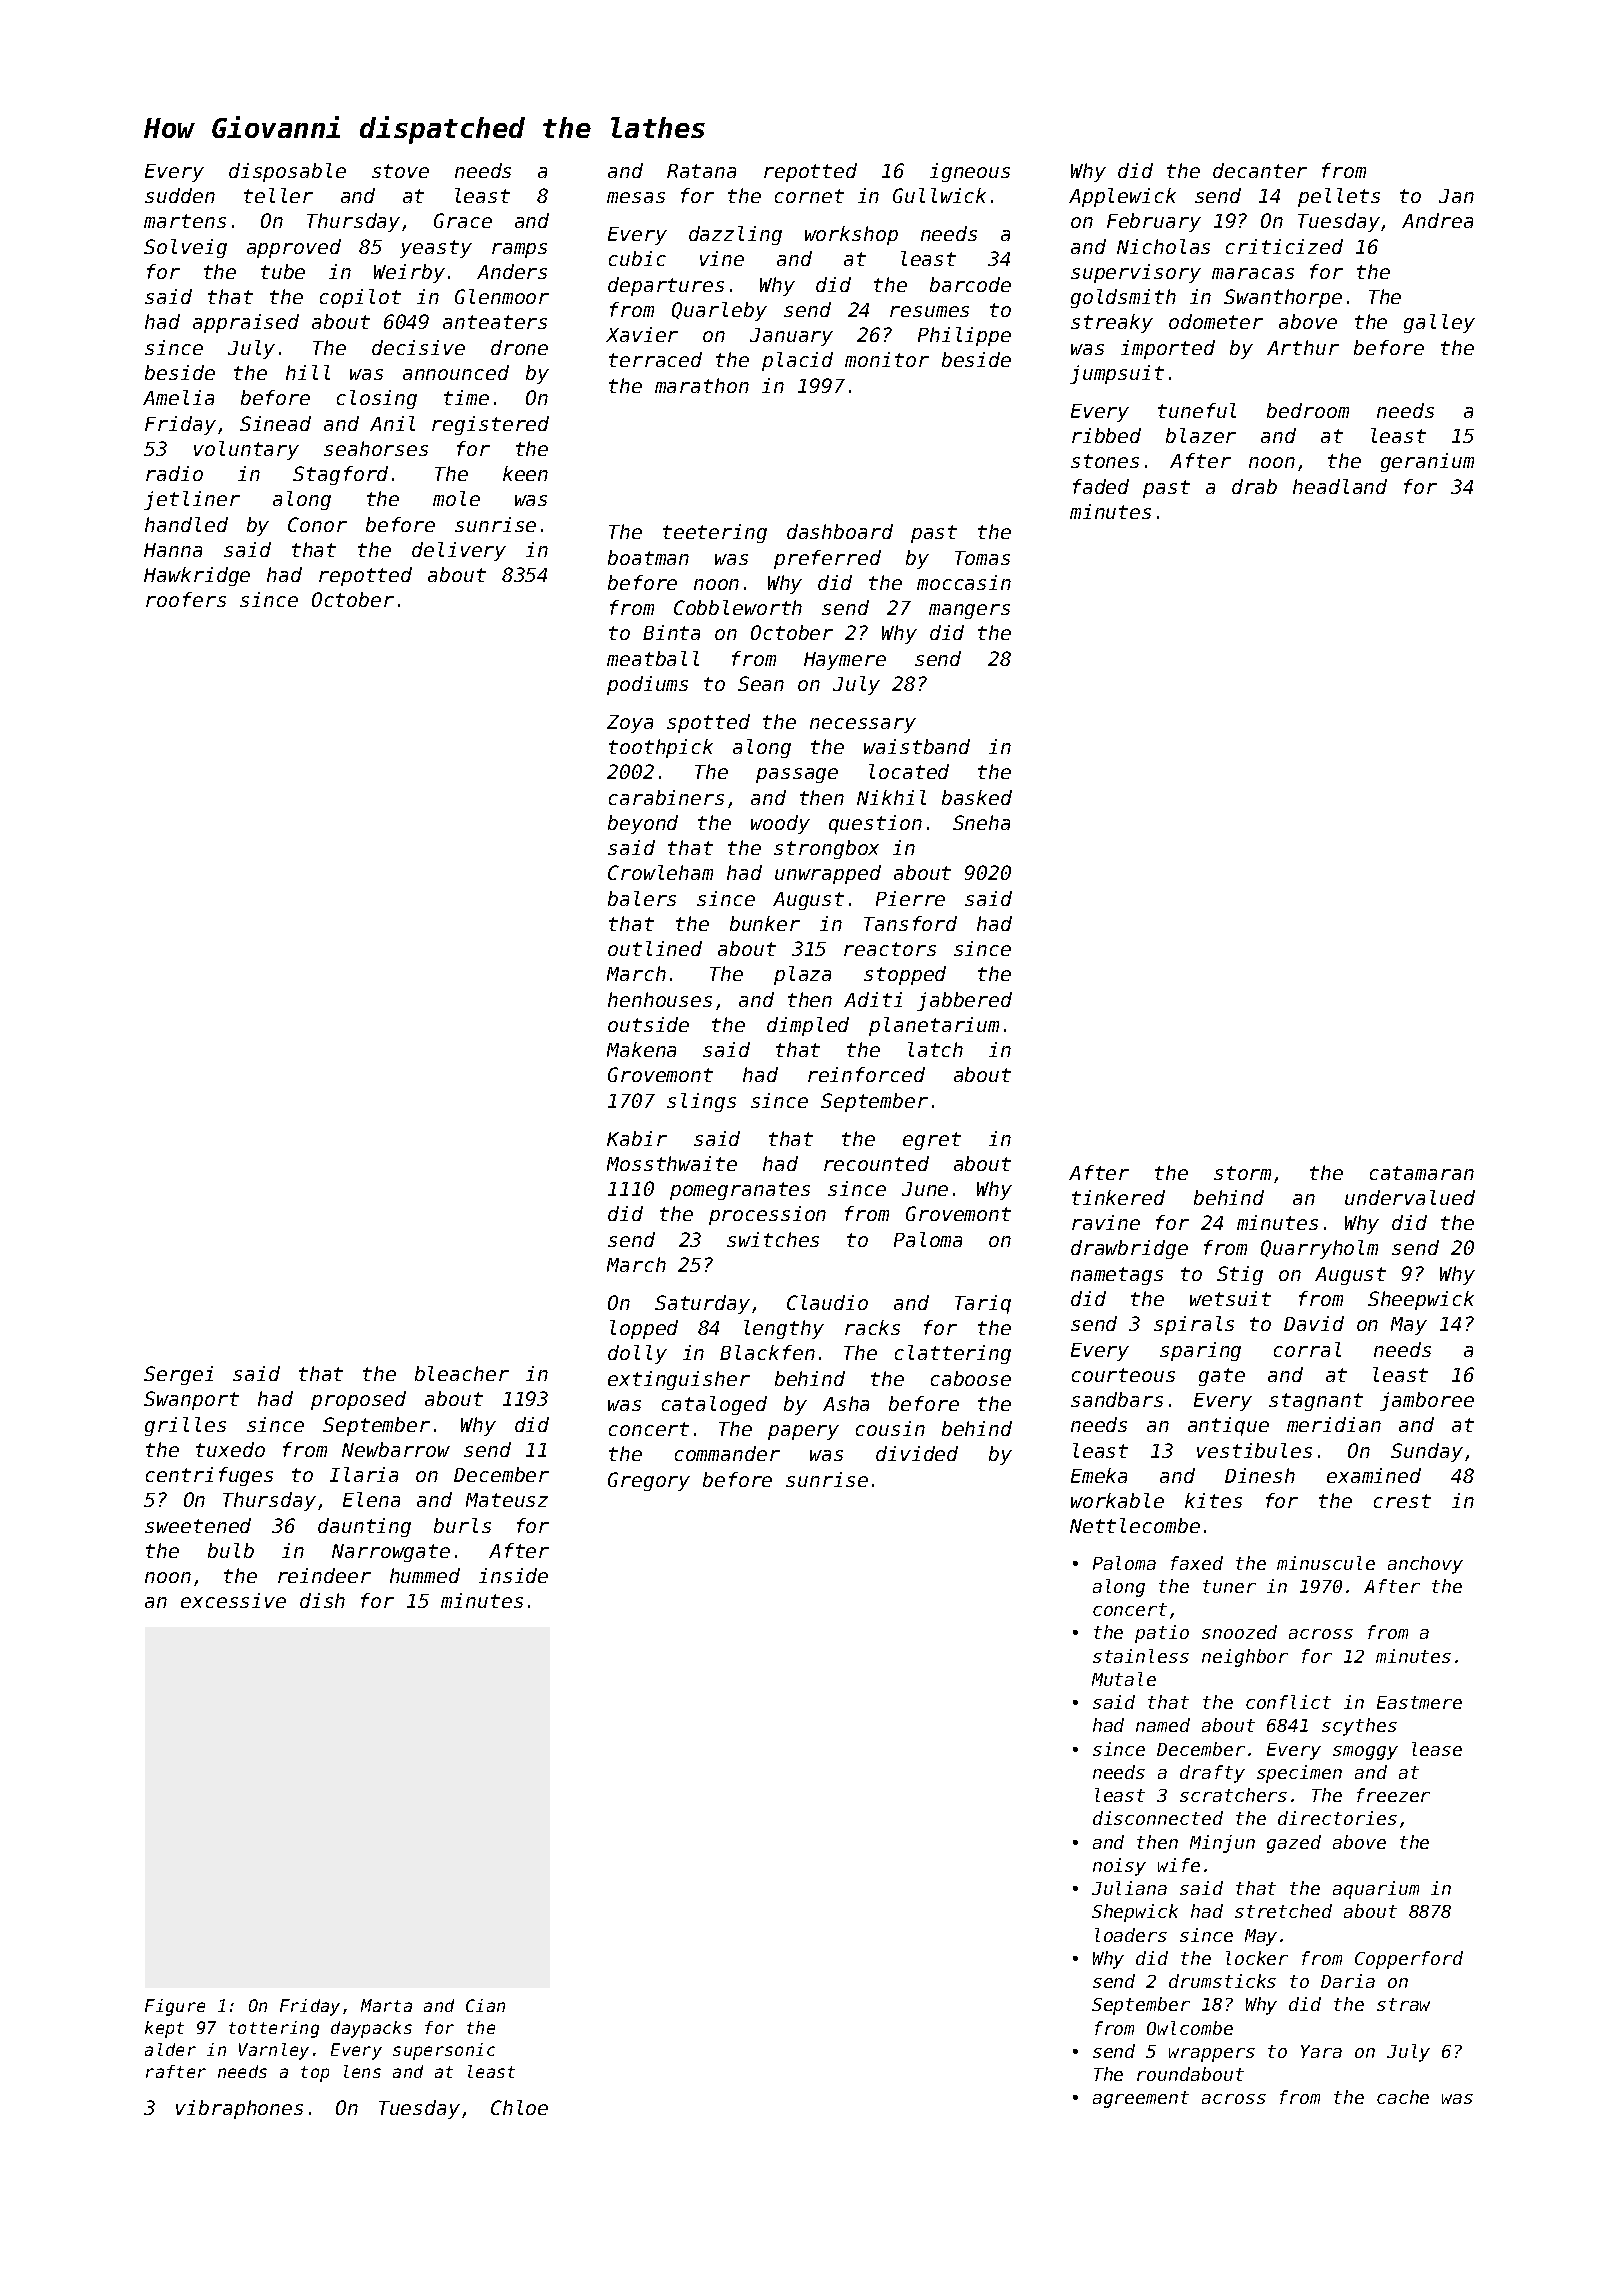  I want to click on decanter, so click(1260, 170).
